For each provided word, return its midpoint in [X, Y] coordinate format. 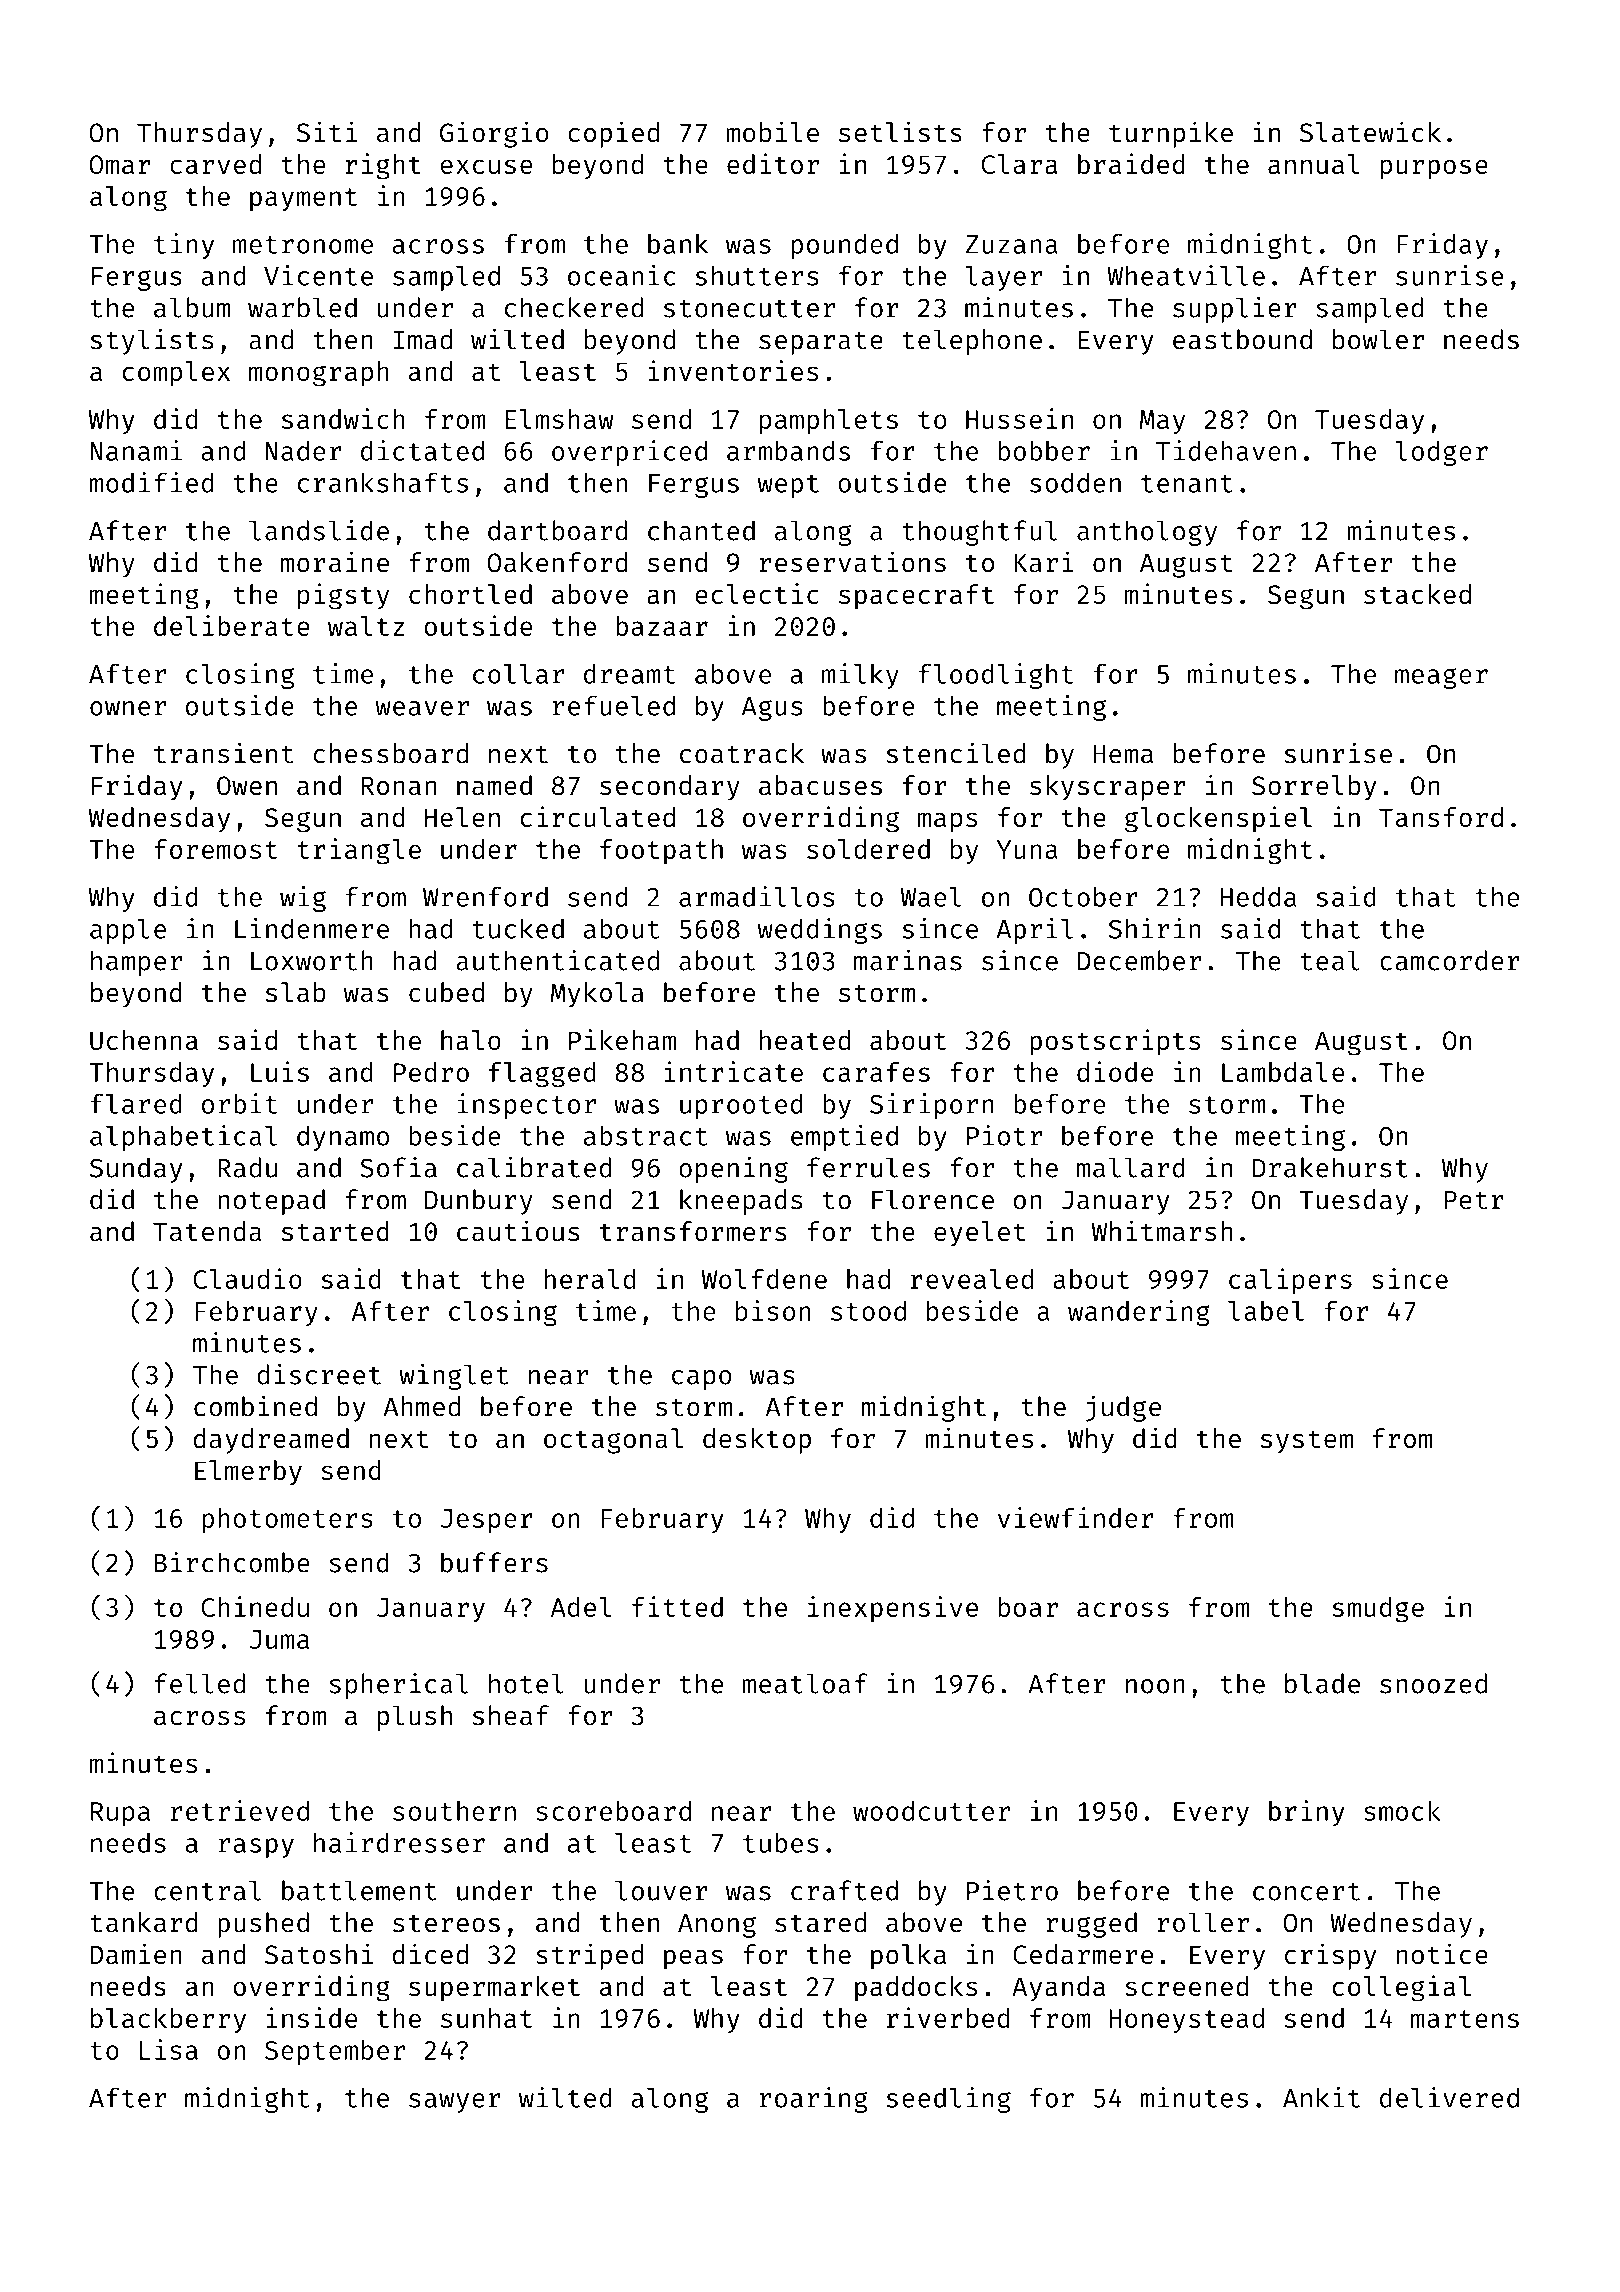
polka [908, 1957]
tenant [1187, 484]
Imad [422, 339]
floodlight [996, 676]
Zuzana [1012, 244]
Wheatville [1186, 275]
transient [223, 753]
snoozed [1433, 1683]
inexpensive [893, 1609]
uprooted [741, 1106]
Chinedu [255, 1606]
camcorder [1450, 960]
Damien [136, 1954]
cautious [518, 1231]
